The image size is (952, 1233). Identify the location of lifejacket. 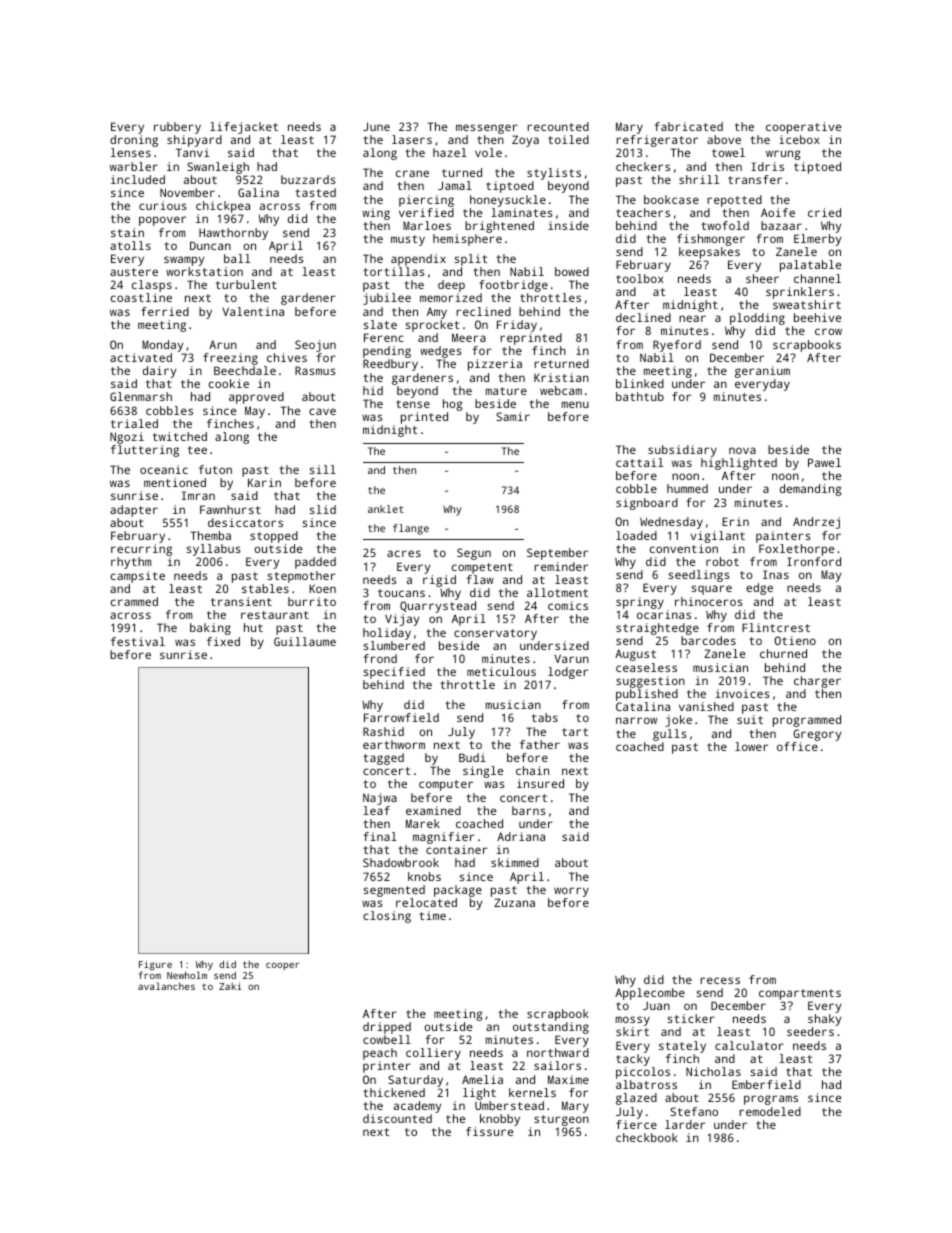
(244, 128).
